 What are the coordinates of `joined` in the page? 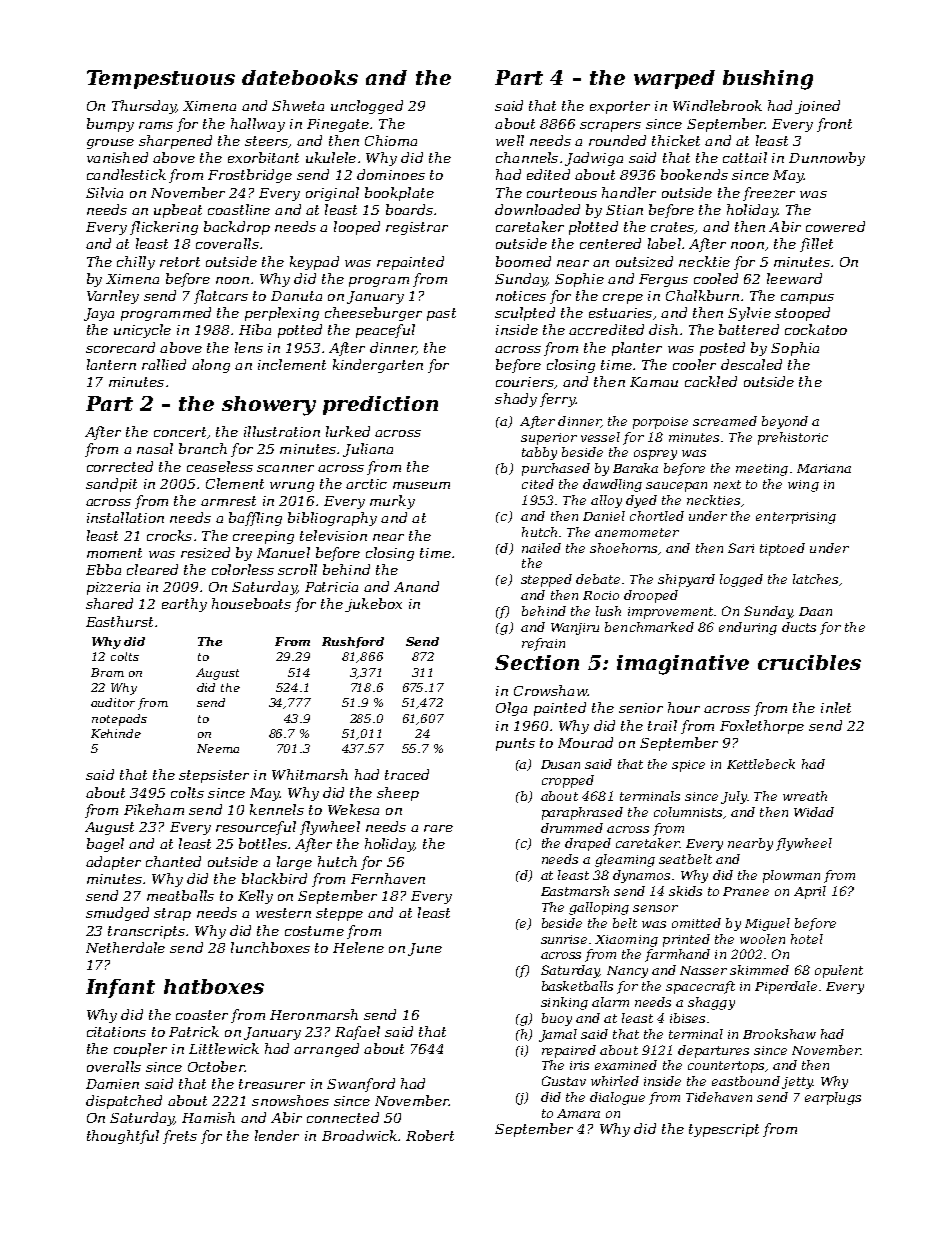 It's located at (817, 107).
